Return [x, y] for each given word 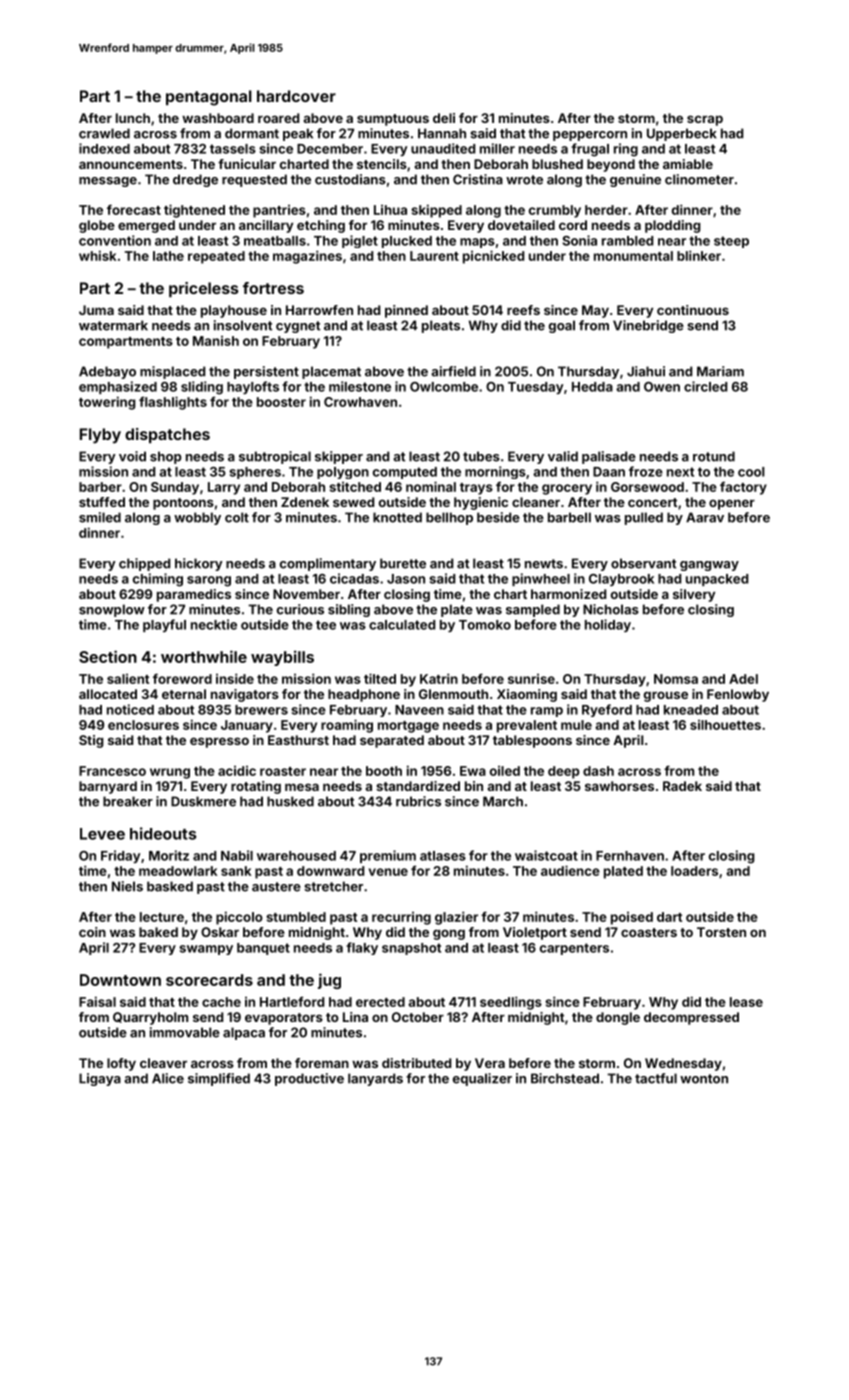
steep [731, 242]
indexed [104, 148]
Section [108, 656]
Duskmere [203, 801]
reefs [523, 310]
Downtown [120, 980]
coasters [649, 932]
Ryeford [607, 710]
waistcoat [546, 855]
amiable [688, 164]
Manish [216, 341]
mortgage [408, 727]
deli [444, 118]
